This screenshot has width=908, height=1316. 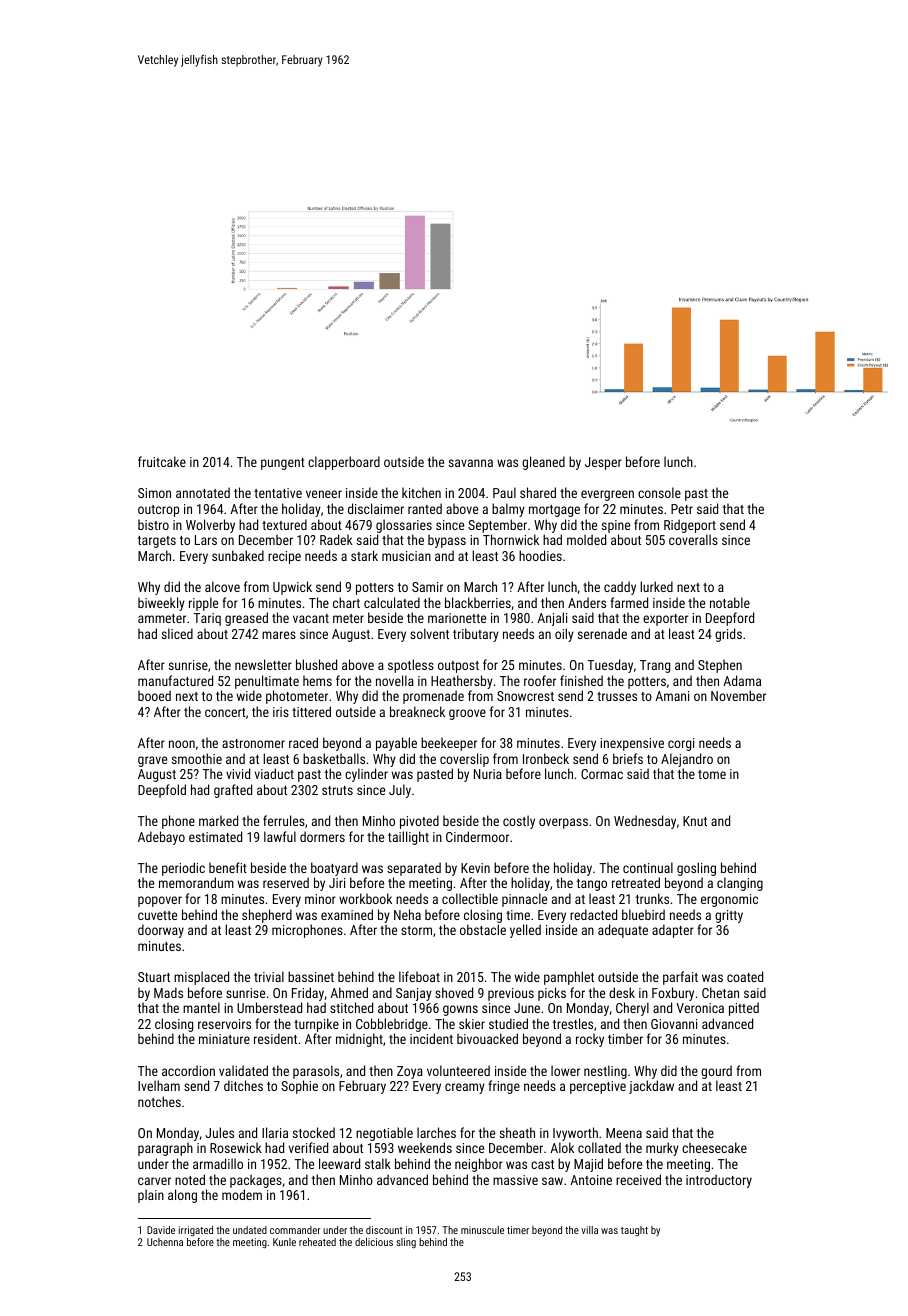 What do you see at coordinates (458, 667) in the screenshot?
I see `outpost` at bounding box center [458, 667].
